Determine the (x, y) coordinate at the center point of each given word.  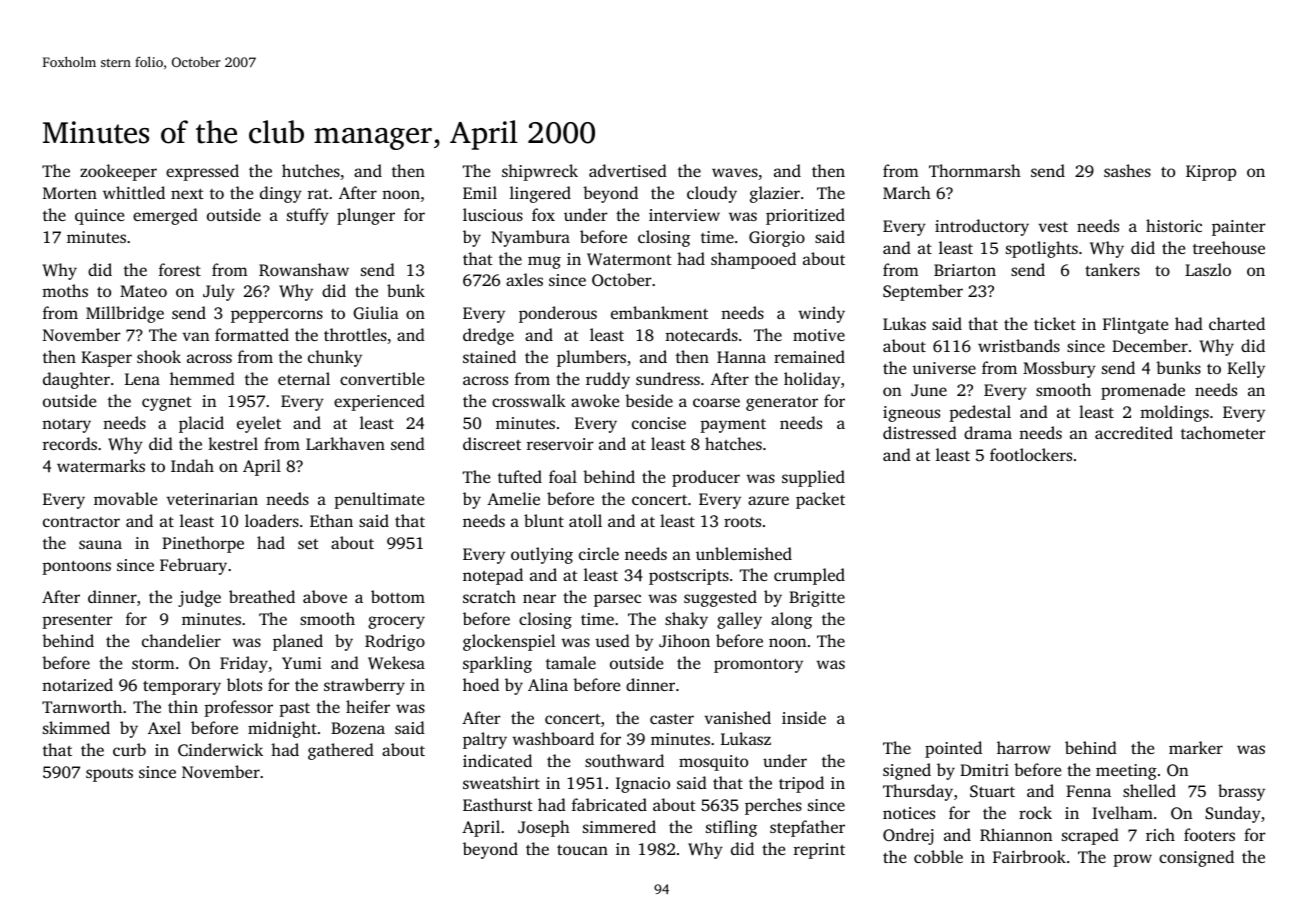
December (1150, 345)
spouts (109, 775)
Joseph (544, 828)
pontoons (76, 568)
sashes (1127, 170)
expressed (202, 172)
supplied (813, 478)
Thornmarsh (975, 170)
